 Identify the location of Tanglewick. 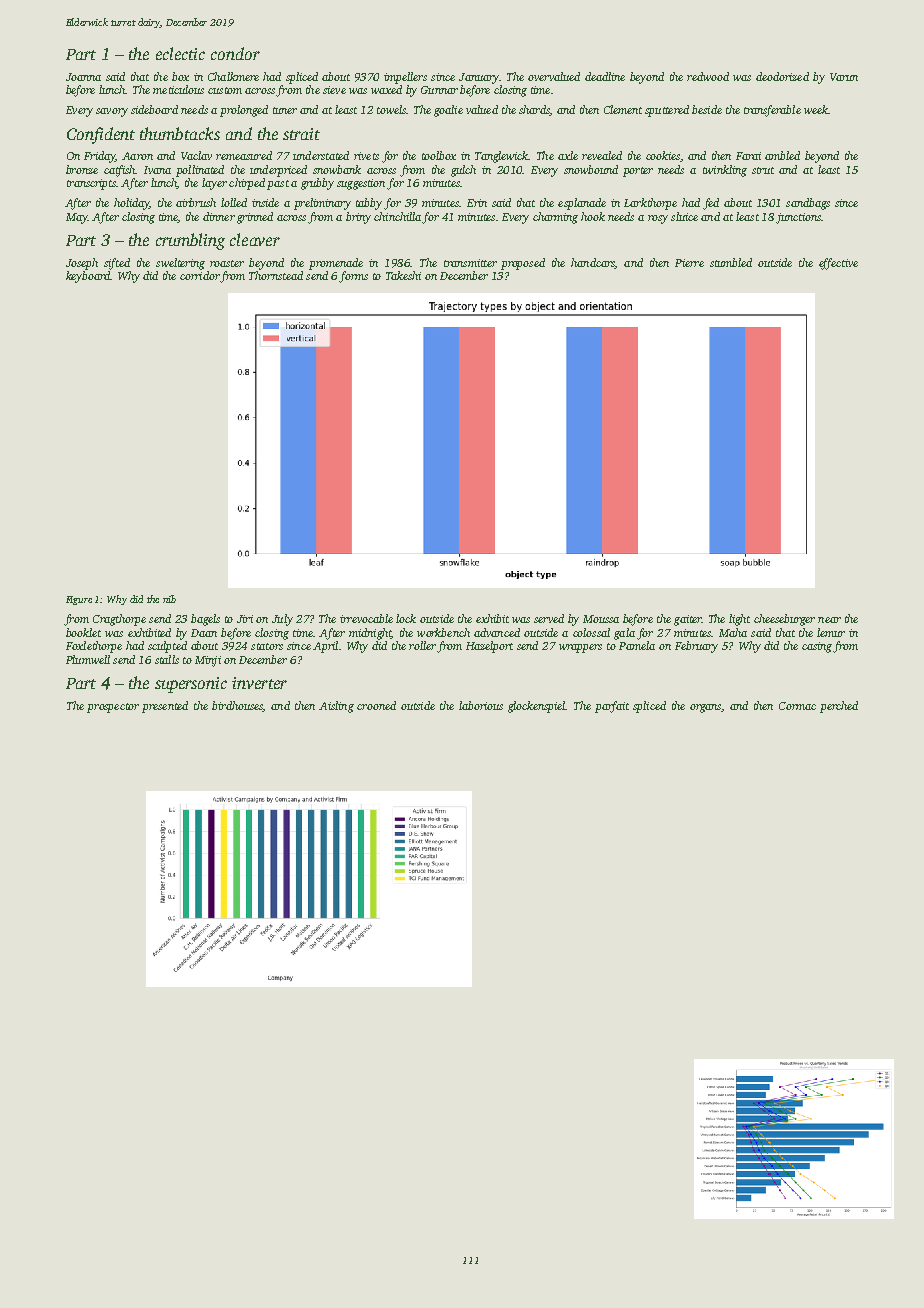
(501, 157).
